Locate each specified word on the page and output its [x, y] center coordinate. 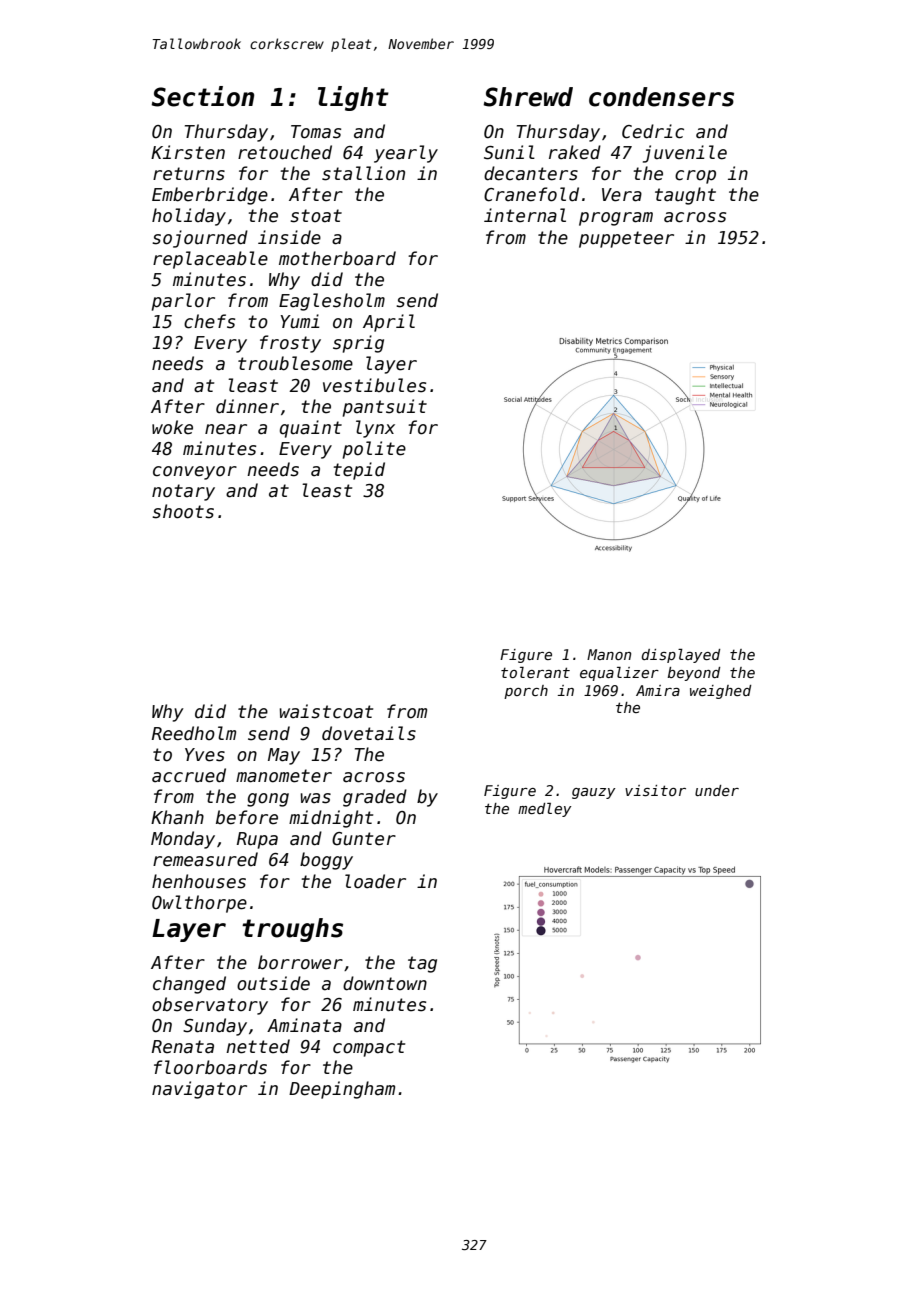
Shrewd [528, 97]
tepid [359, 471]
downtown [385, 983]
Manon [609, 654]
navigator [199, 1090]
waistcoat [326, 711]
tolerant [535, 672]
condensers [661, 97]
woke [172, 427]
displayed [681, 656]
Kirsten [188, 152]
